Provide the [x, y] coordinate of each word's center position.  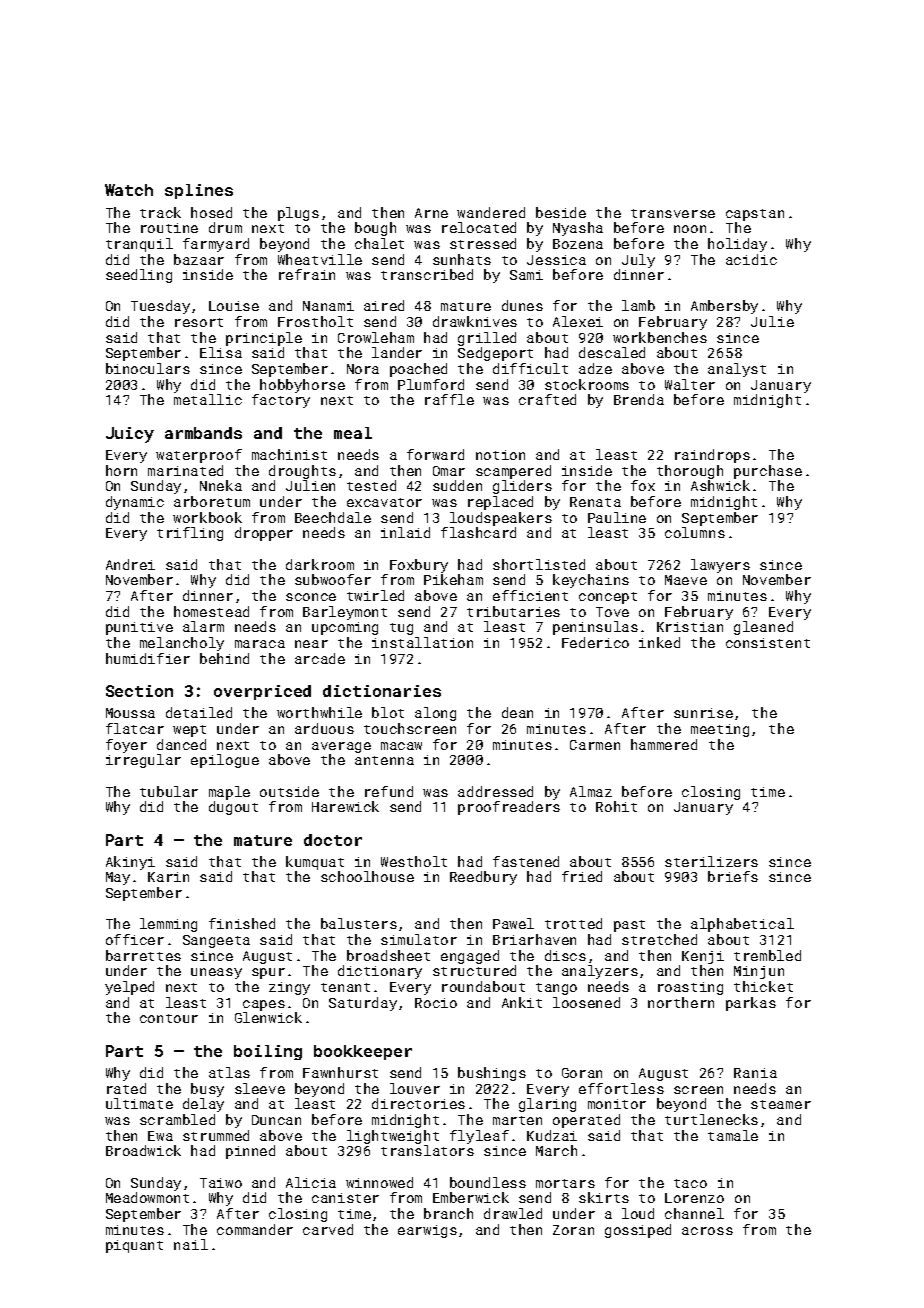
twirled [375, 595]
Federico [595, 642]
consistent [768, 643]
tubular [169, 791]
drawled [513, 1213]
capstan [755, 215]
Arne [431, 213]
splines [199, 191]
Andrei [130, 564]
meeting [720, 730]
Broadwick [143, 1150]
